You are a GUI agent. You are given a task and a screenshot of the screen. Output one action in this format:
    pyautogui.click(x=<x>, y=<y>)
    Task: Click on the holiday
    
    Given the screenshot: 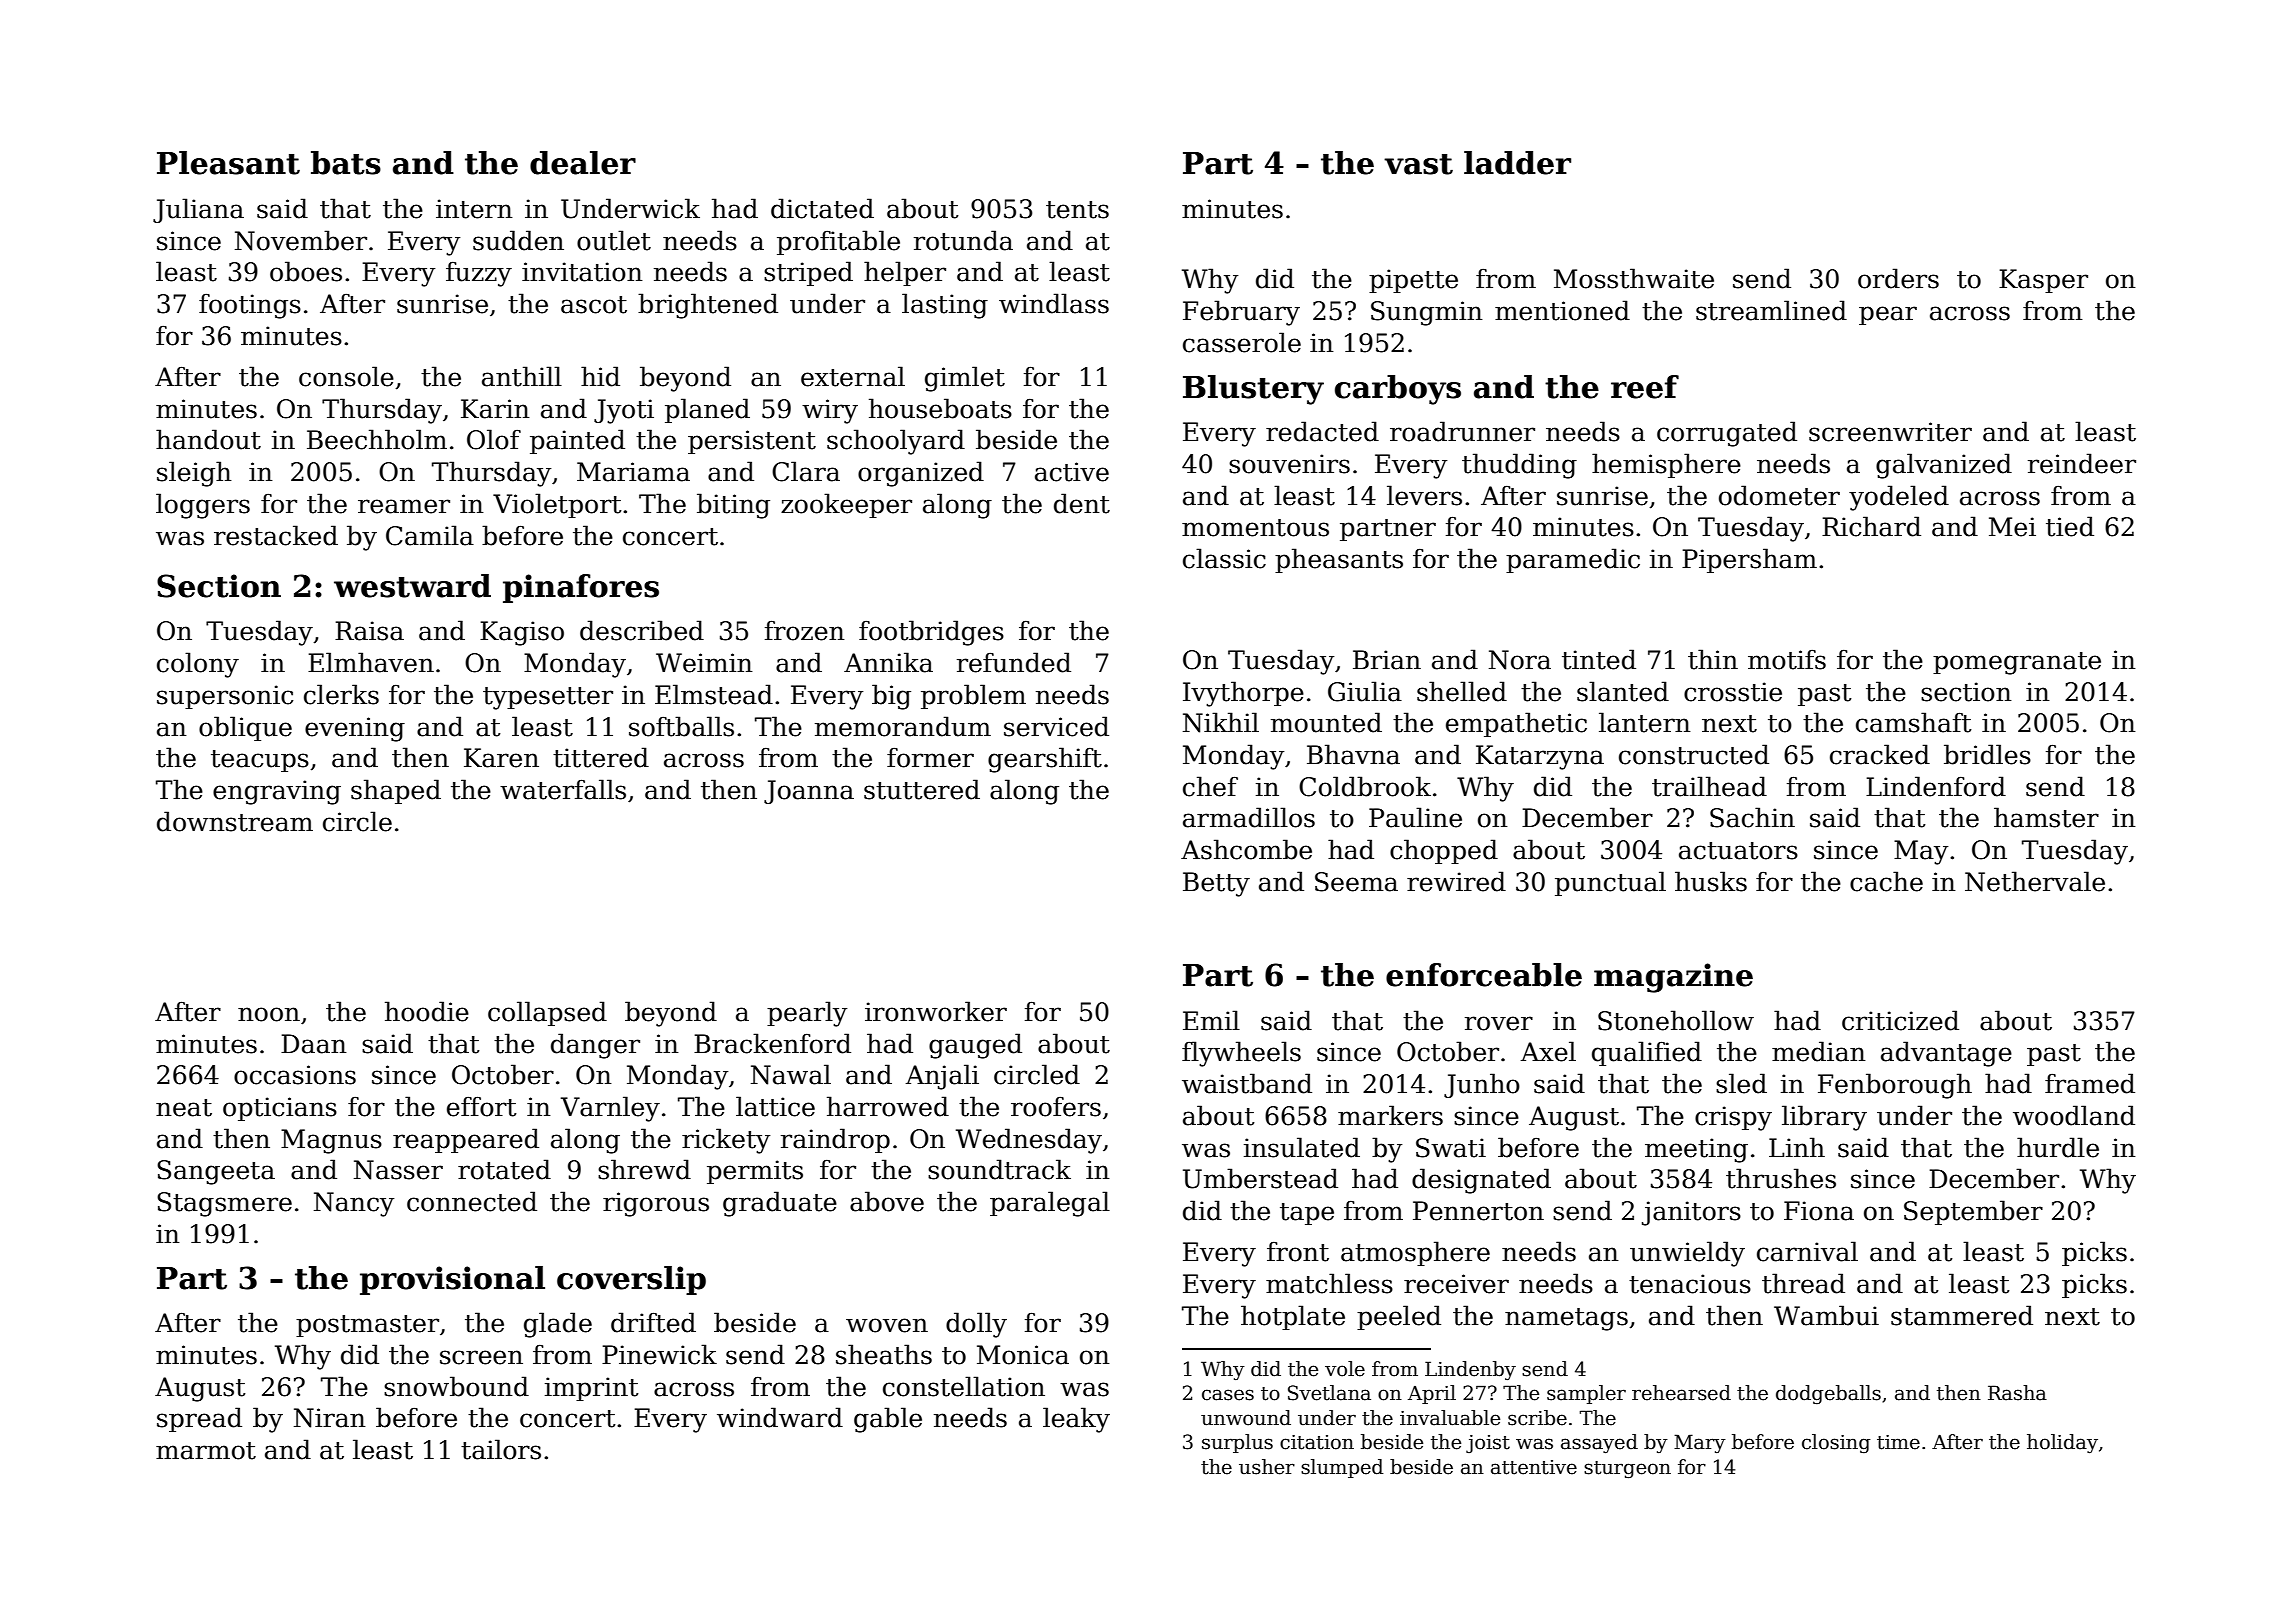 What is the action you would take?
    pyautogui.click(x=2062, y=1443)
